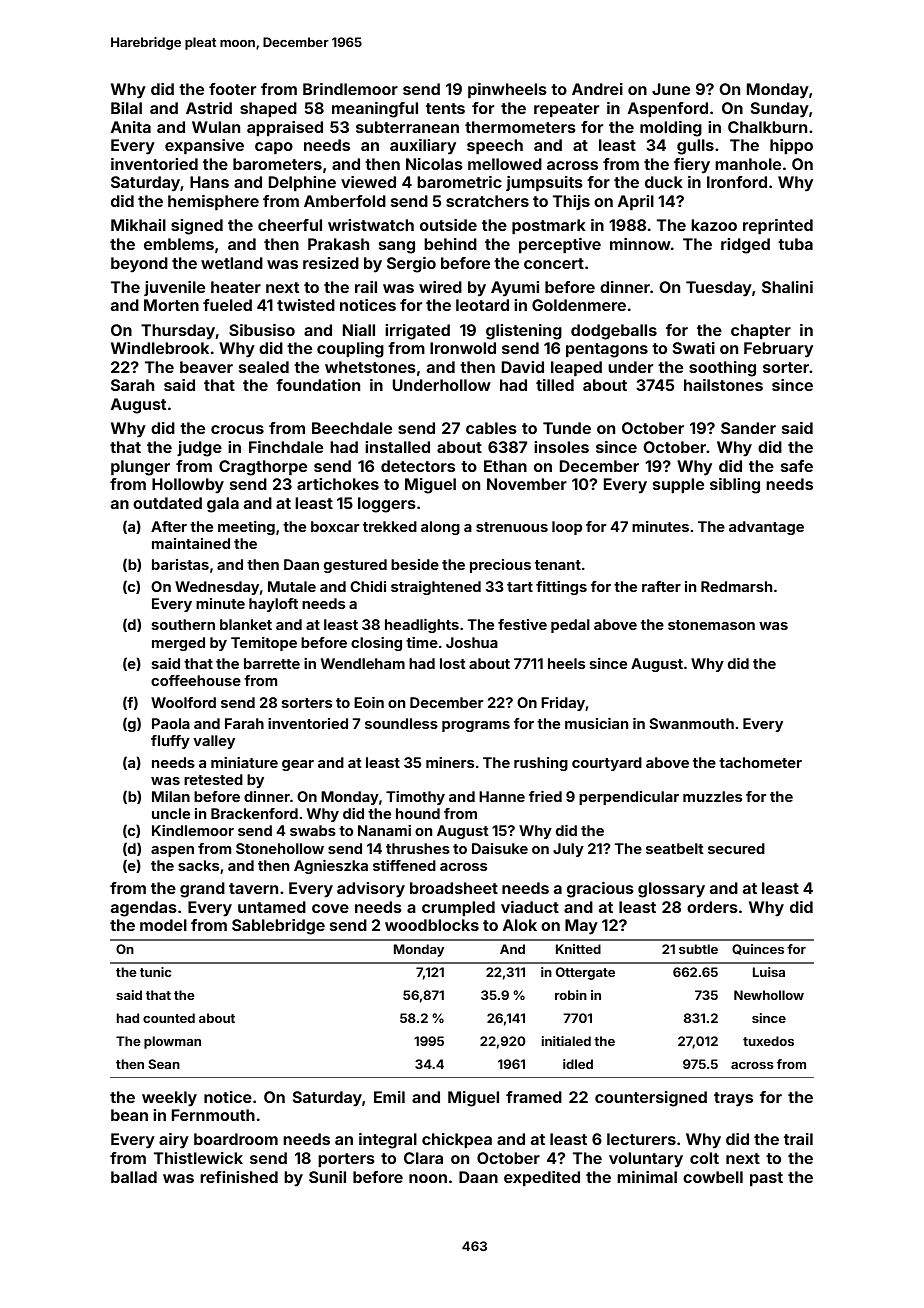  What do you see at coordinates (534, 1097) in the page?
I see `framed` at bounding box center [534, 1097].
